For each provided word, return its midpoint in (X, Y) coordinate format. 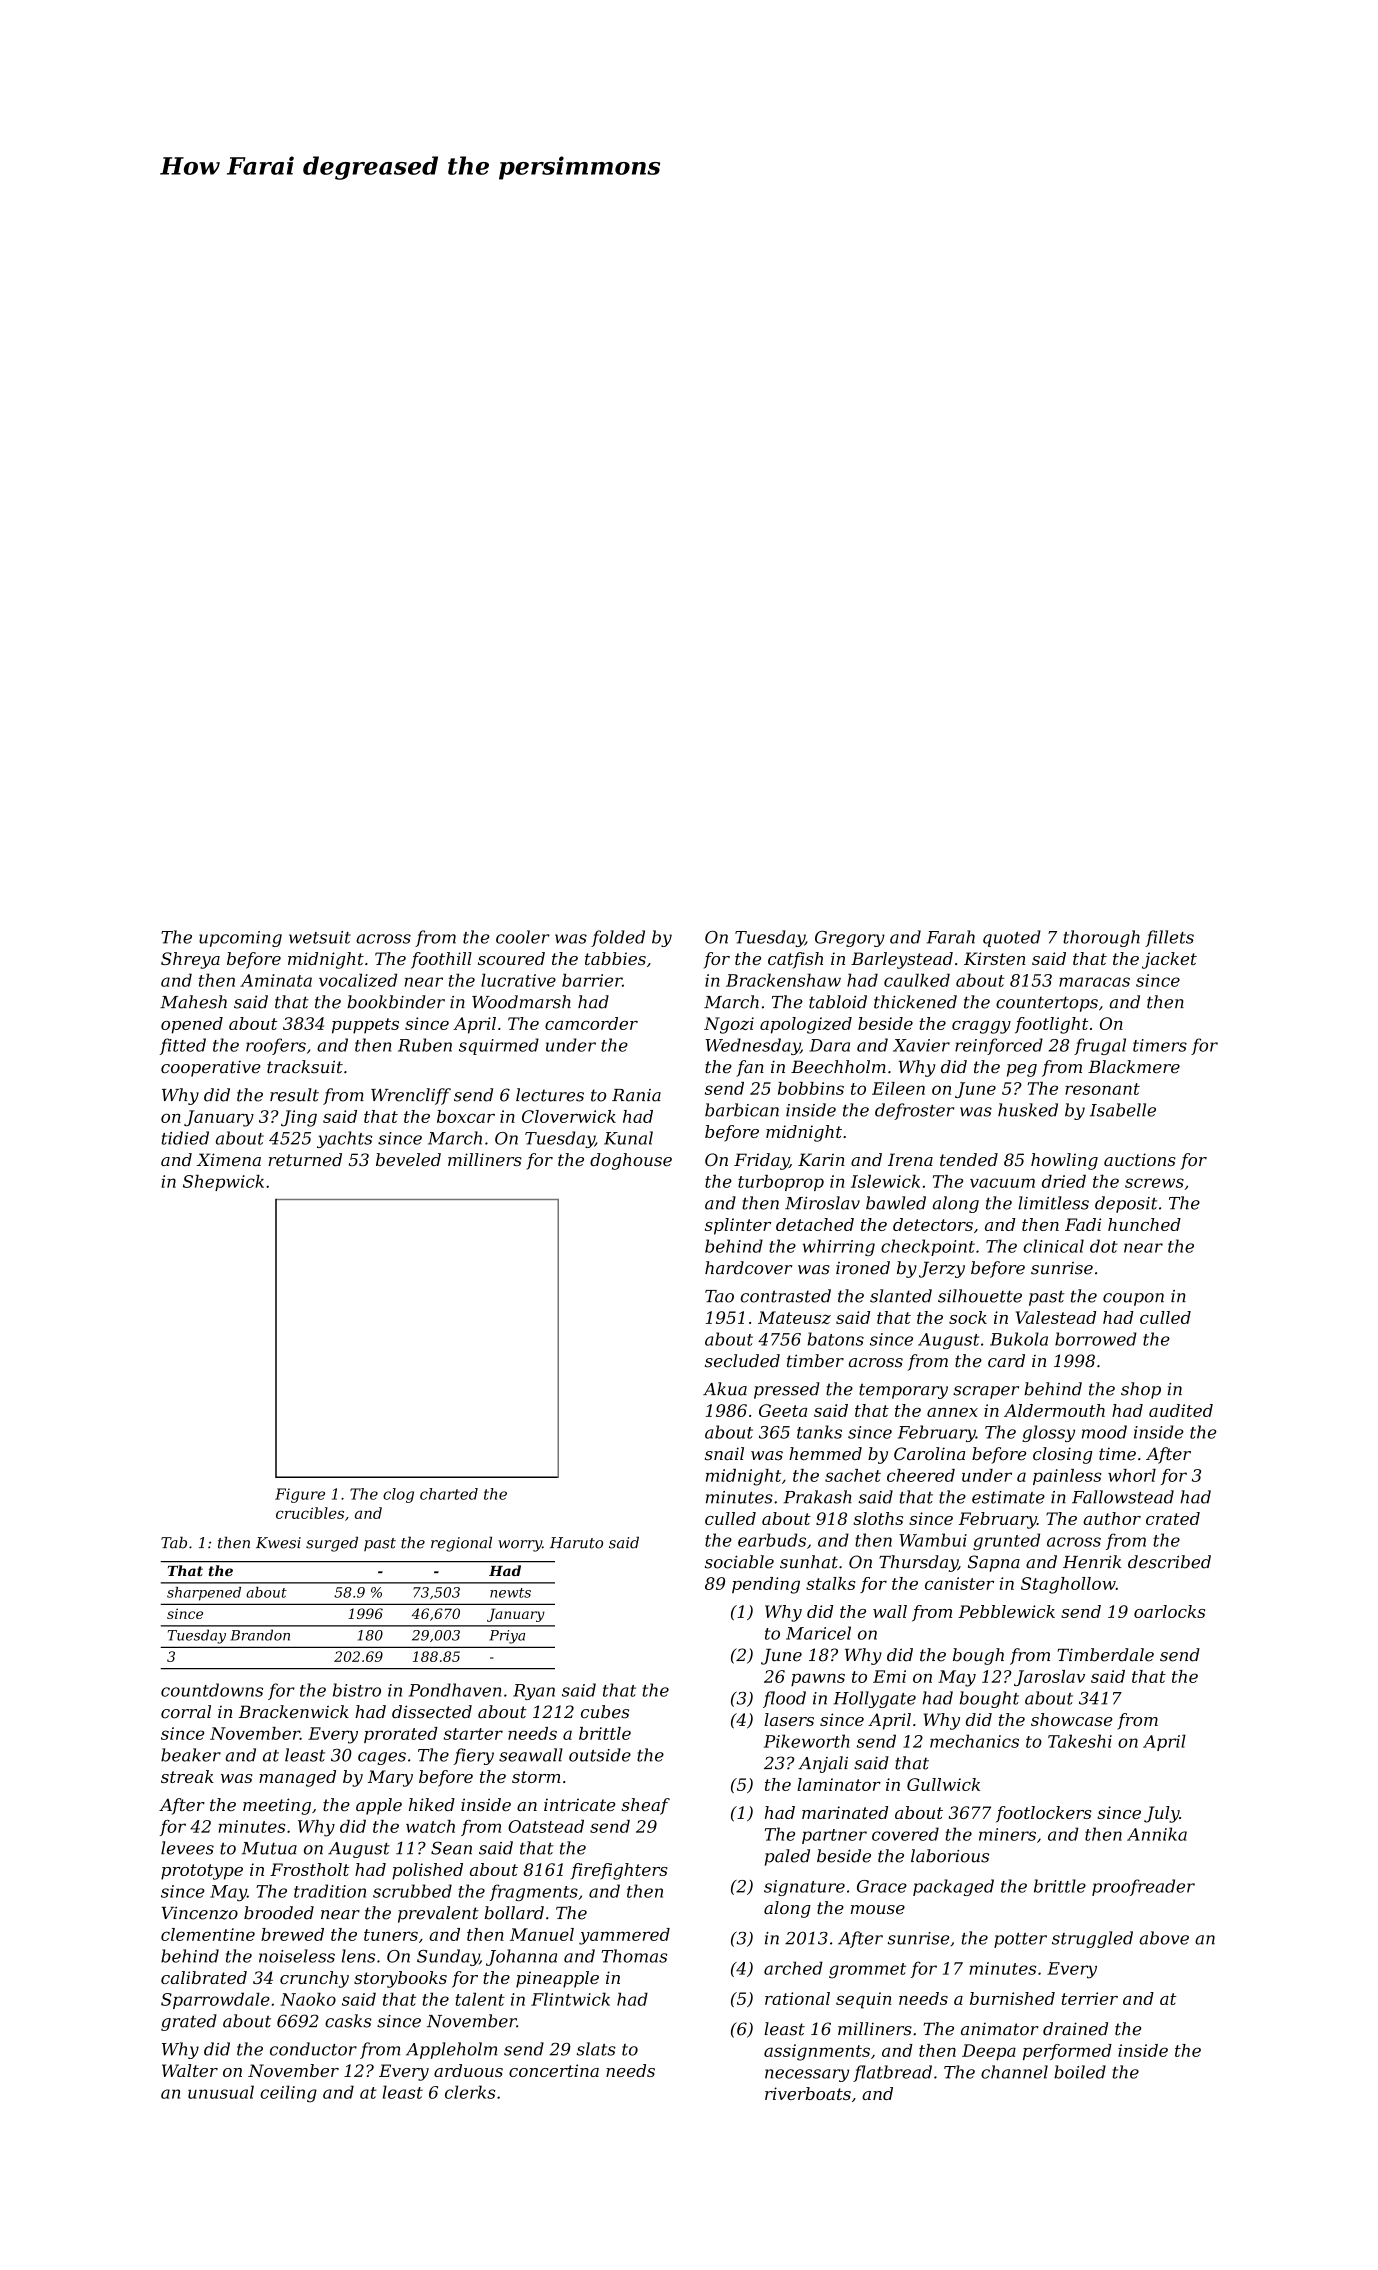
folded (618, 938)
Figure (300, 1495)
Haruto (576, 1543)
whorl (1132, 1475)
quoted (1012, 938)
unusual (221, 2092)
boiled (1080, 2072)
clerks (470, 2092)
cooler (523, 937)
